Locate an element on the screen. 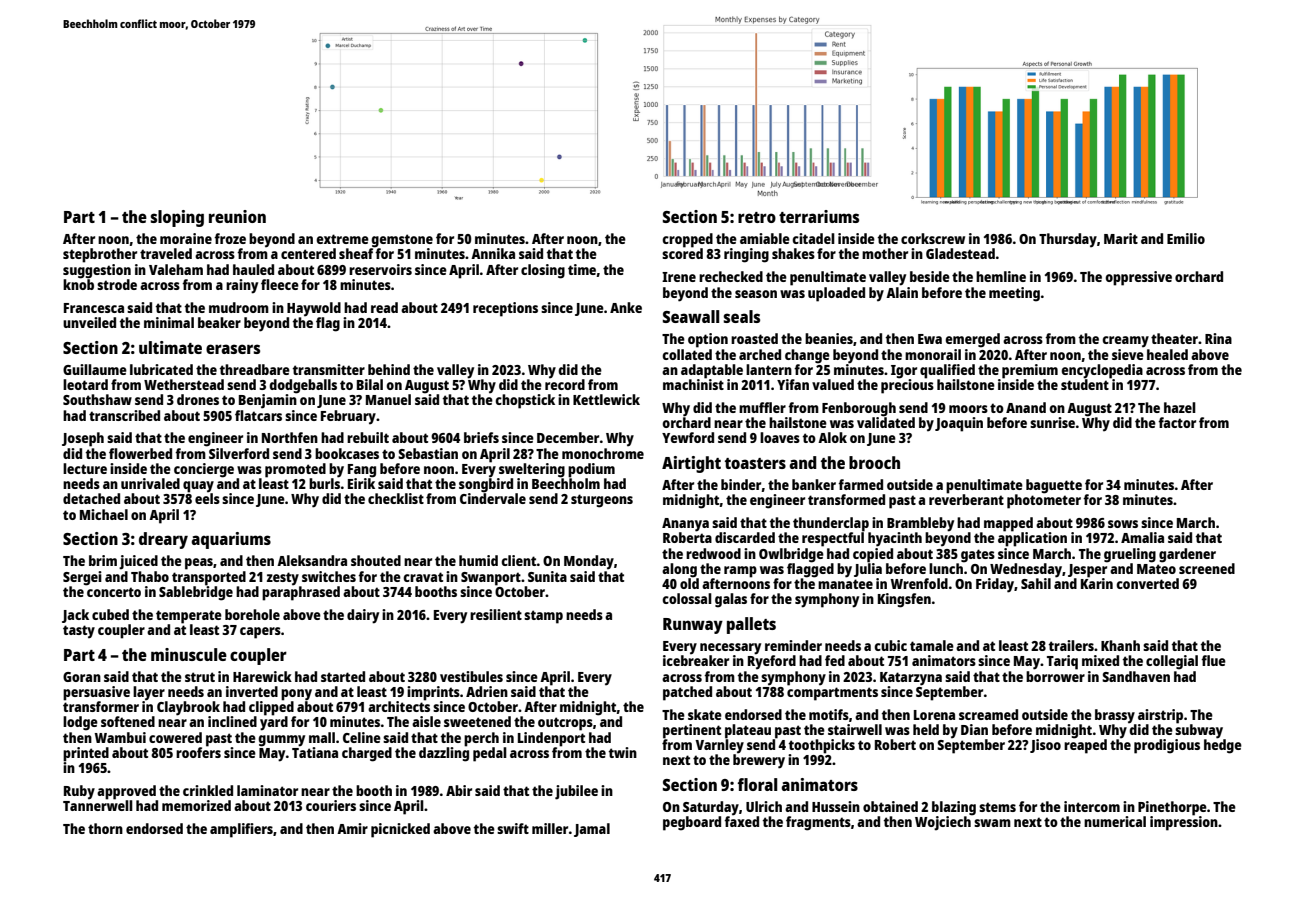 This screenshot has height=924, width=1308. citadel is located at coordinates (813, 238).
